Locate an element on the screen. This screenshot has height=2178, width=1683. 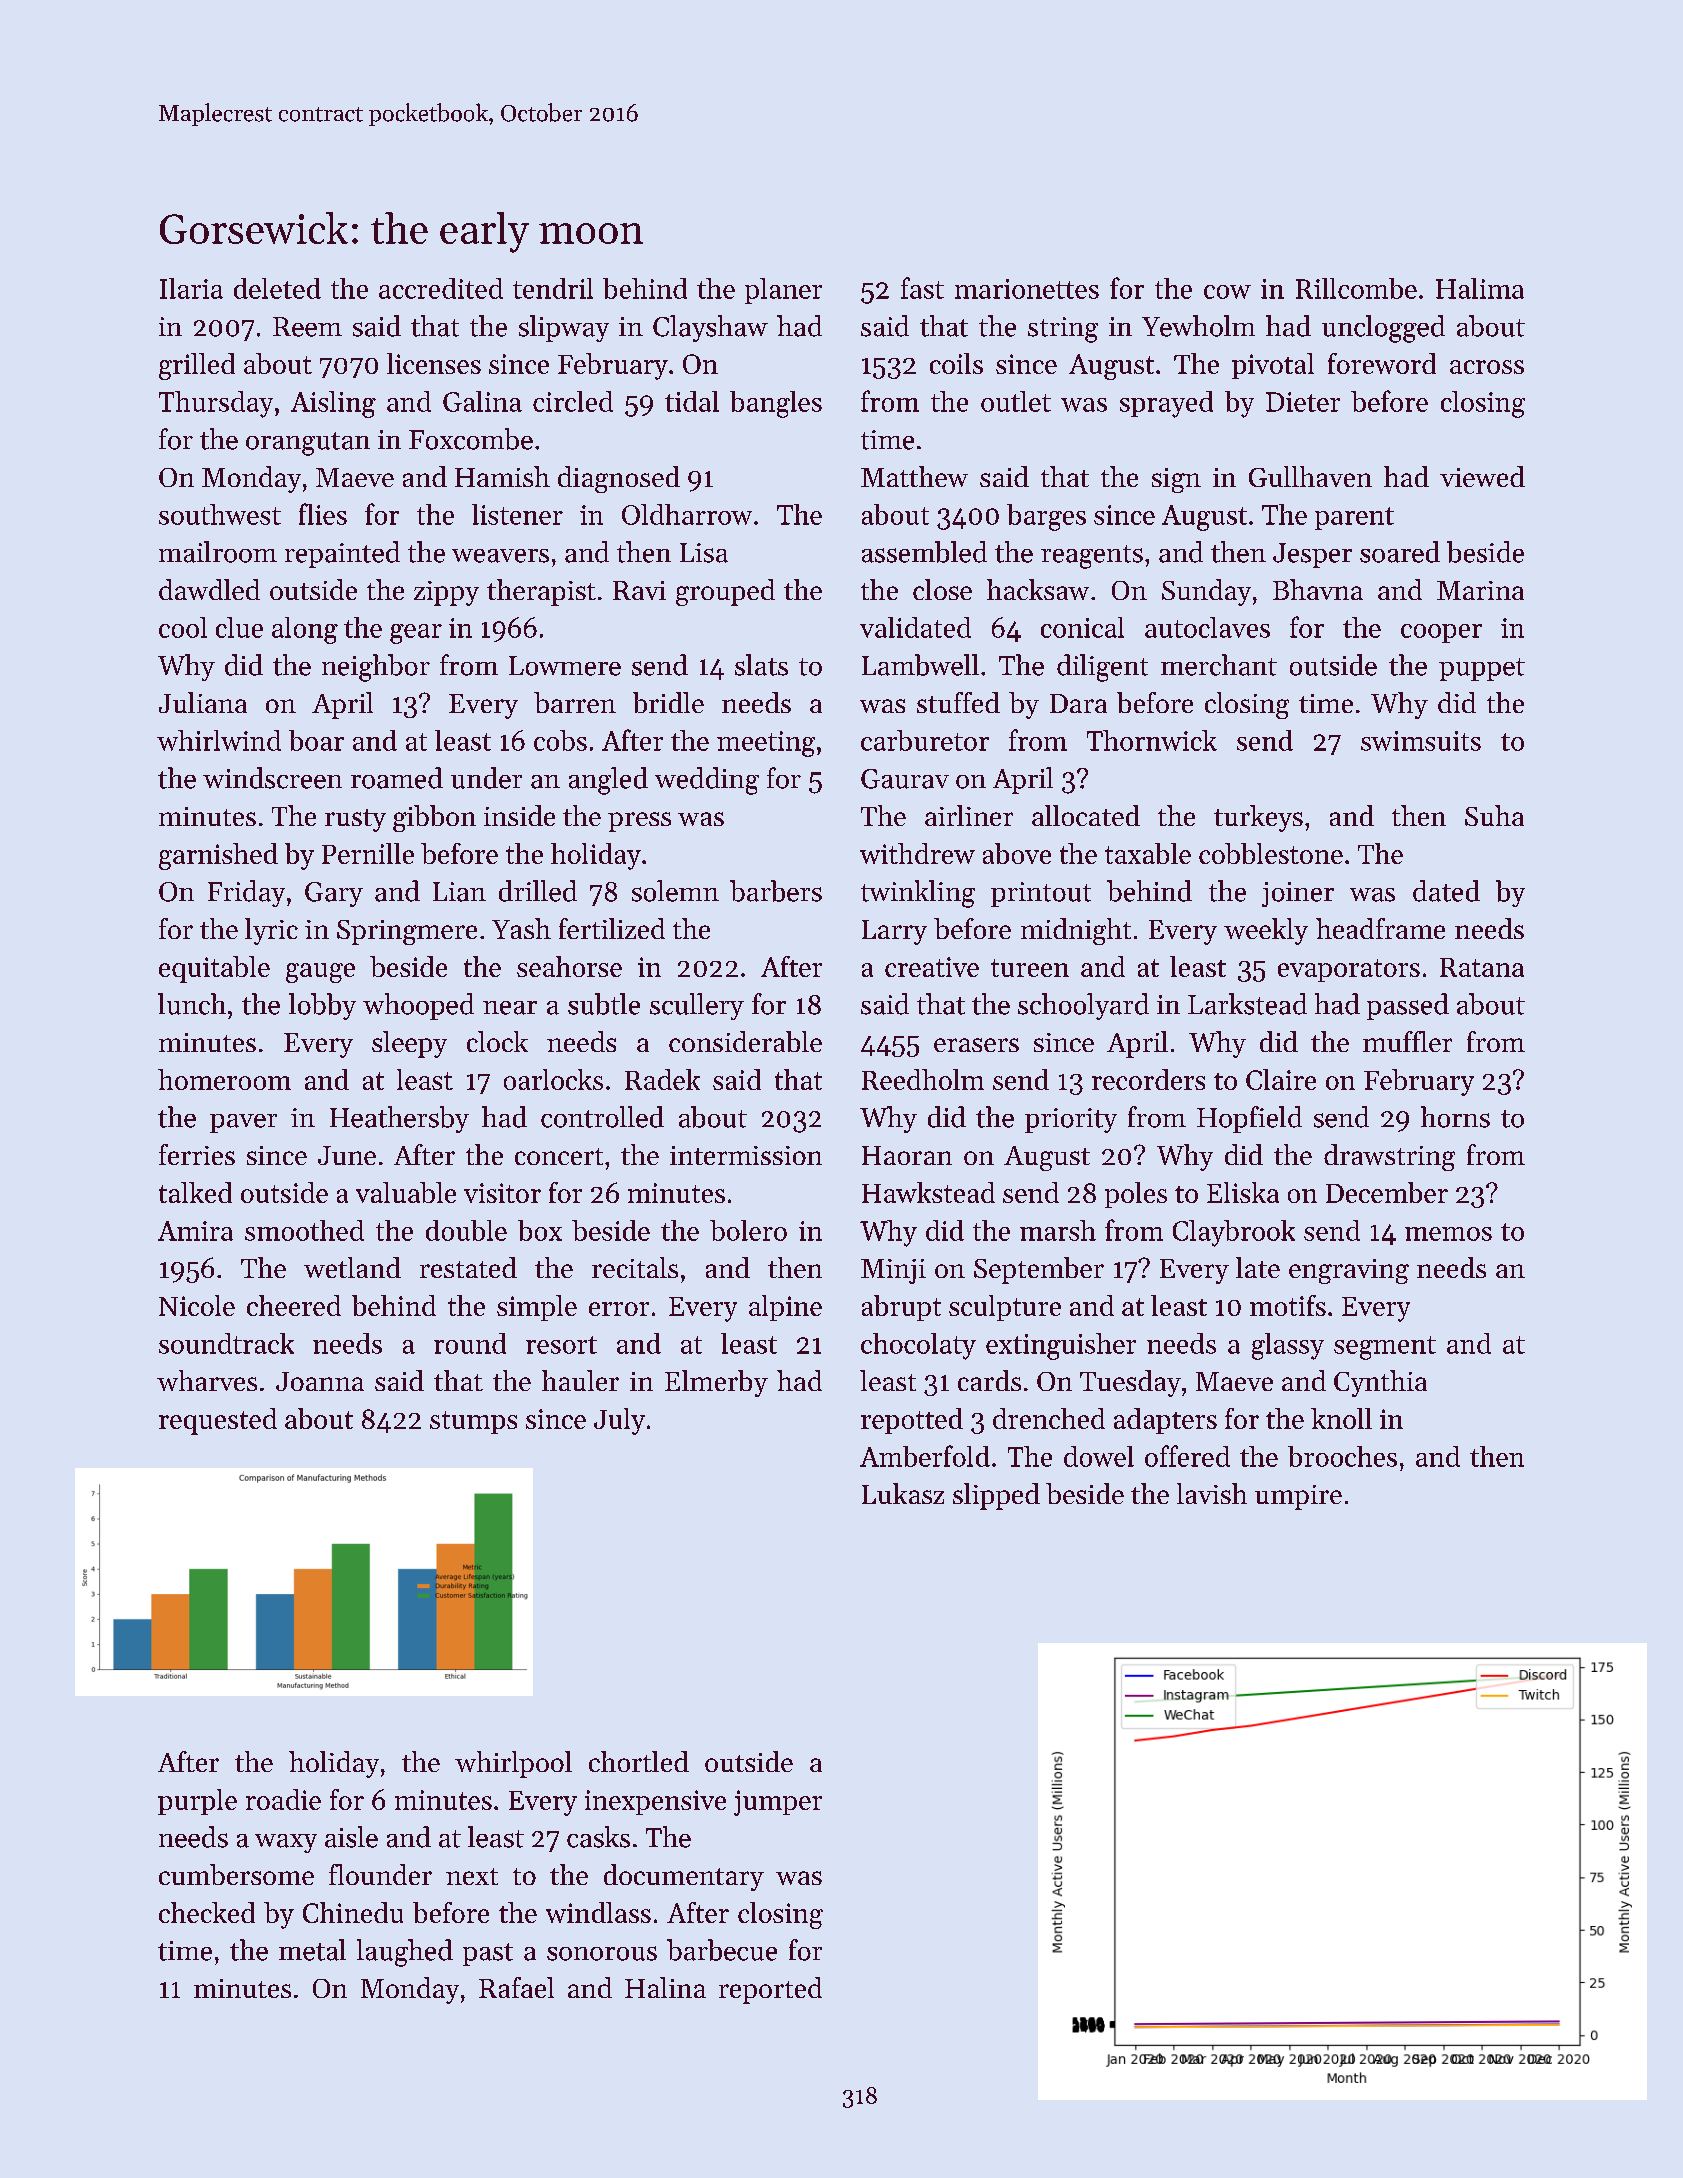
swimsuits is located at coordinates (1421, 741).
